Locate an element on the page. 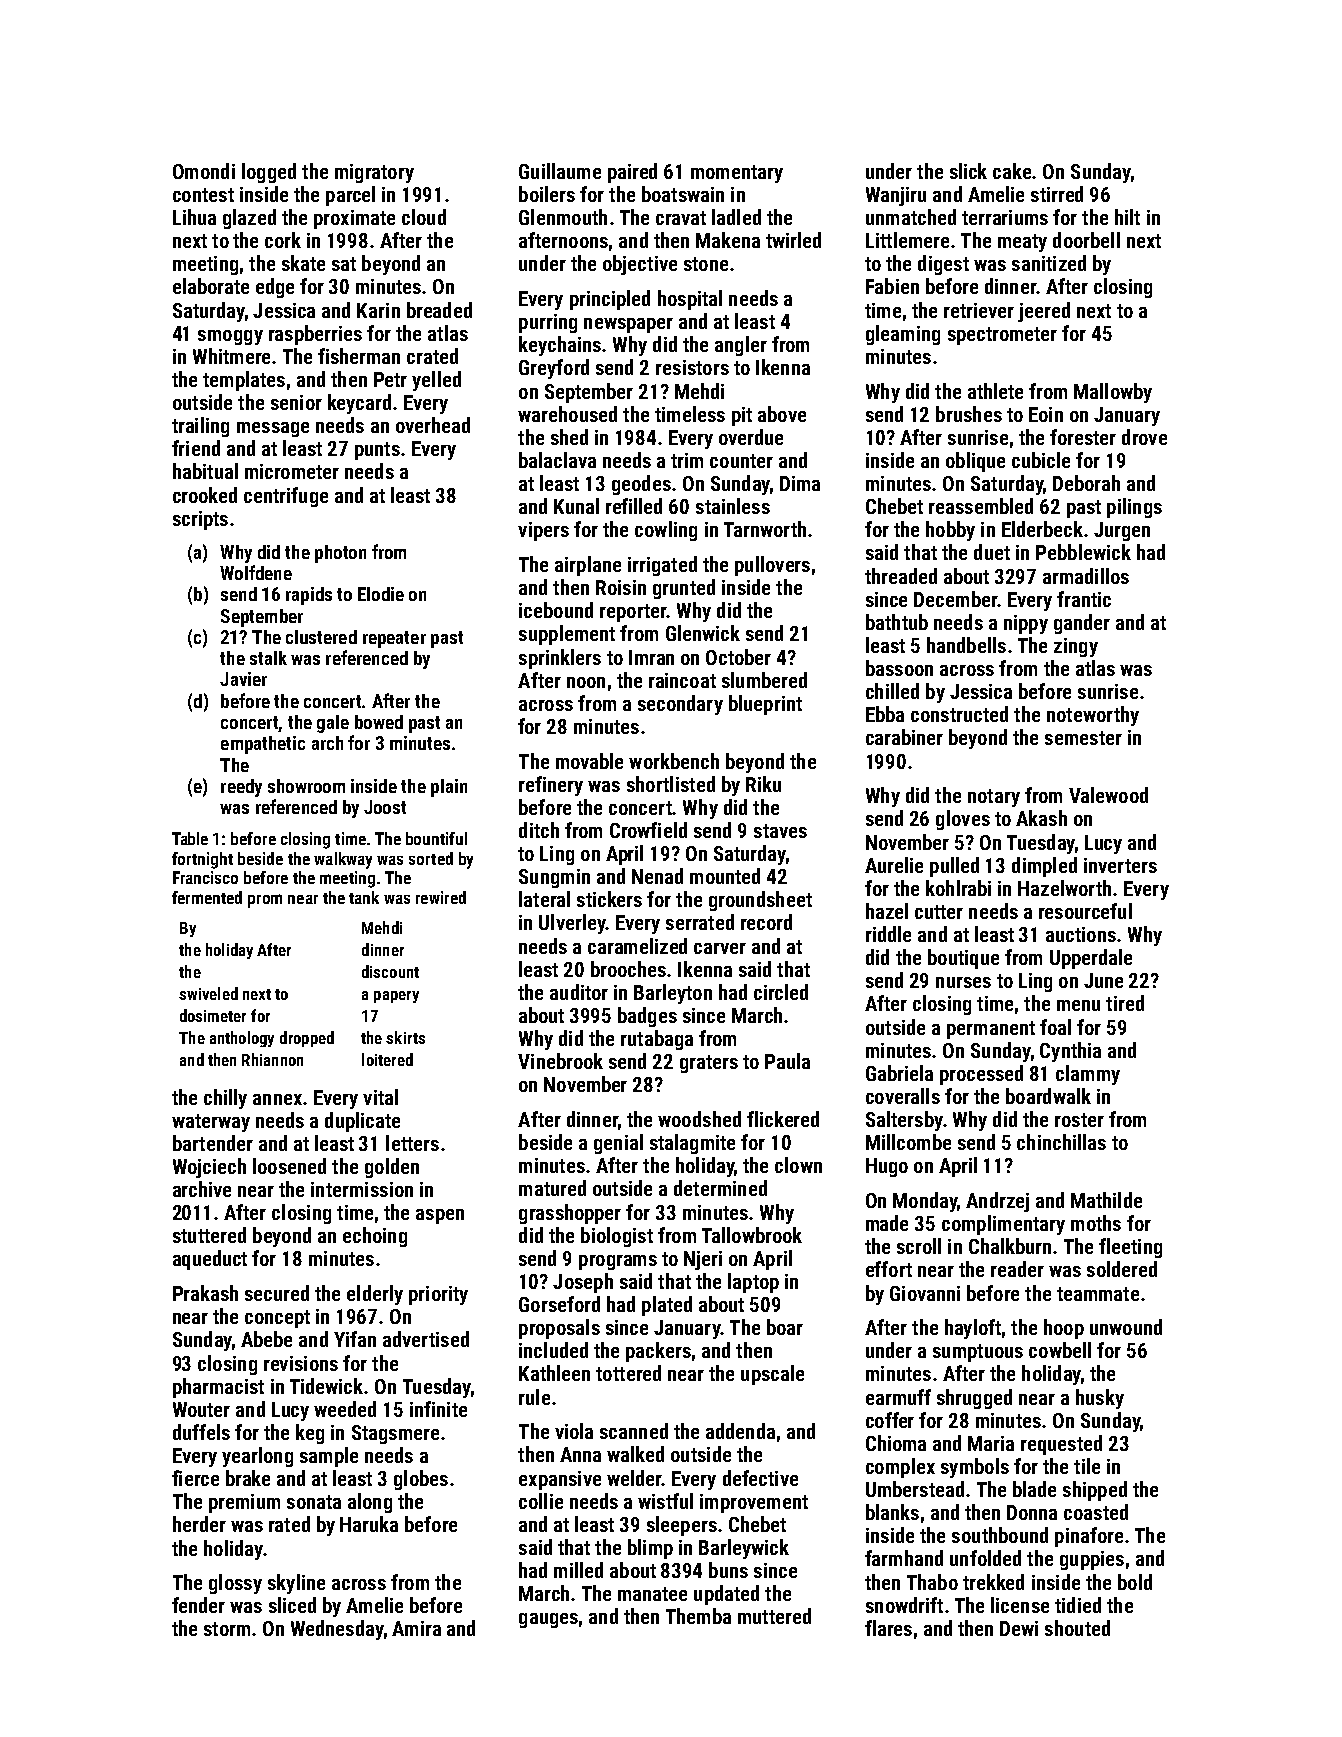  refinery is located at coordinates (551, 786).
